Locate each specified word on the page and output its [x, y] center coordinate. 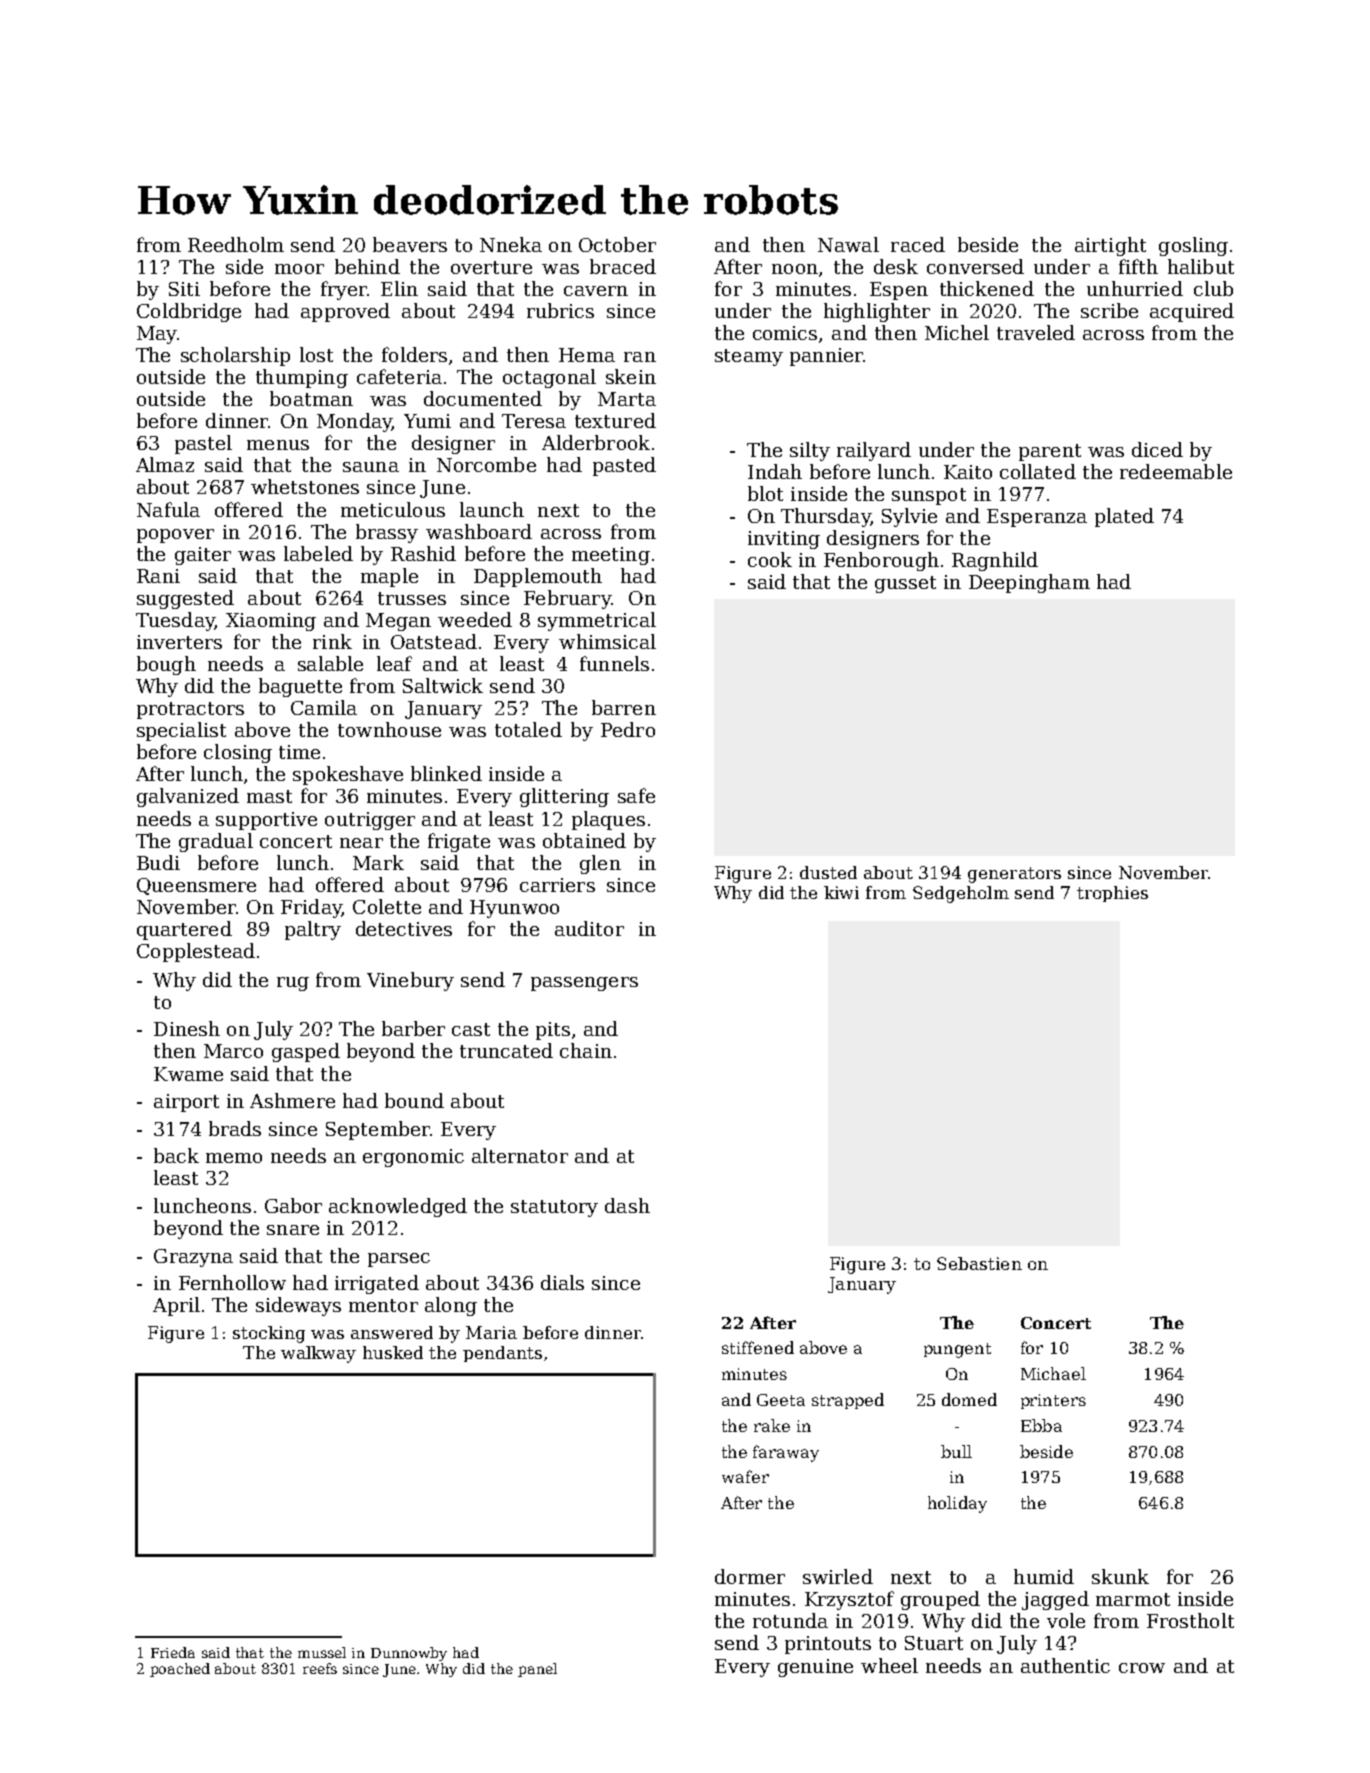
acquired [1192, 312]
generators [1014, 875]
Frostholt [1190, 1620]
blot [765, 493]
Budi [158, 862]
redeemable [1176, 471]
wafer [745, 1476]
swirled [838, 1576]
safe [636, 795]
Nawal [848, 244]
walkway [318, 1354]
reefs [320, 1668]
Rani [158, 576]
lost [316, 354]
